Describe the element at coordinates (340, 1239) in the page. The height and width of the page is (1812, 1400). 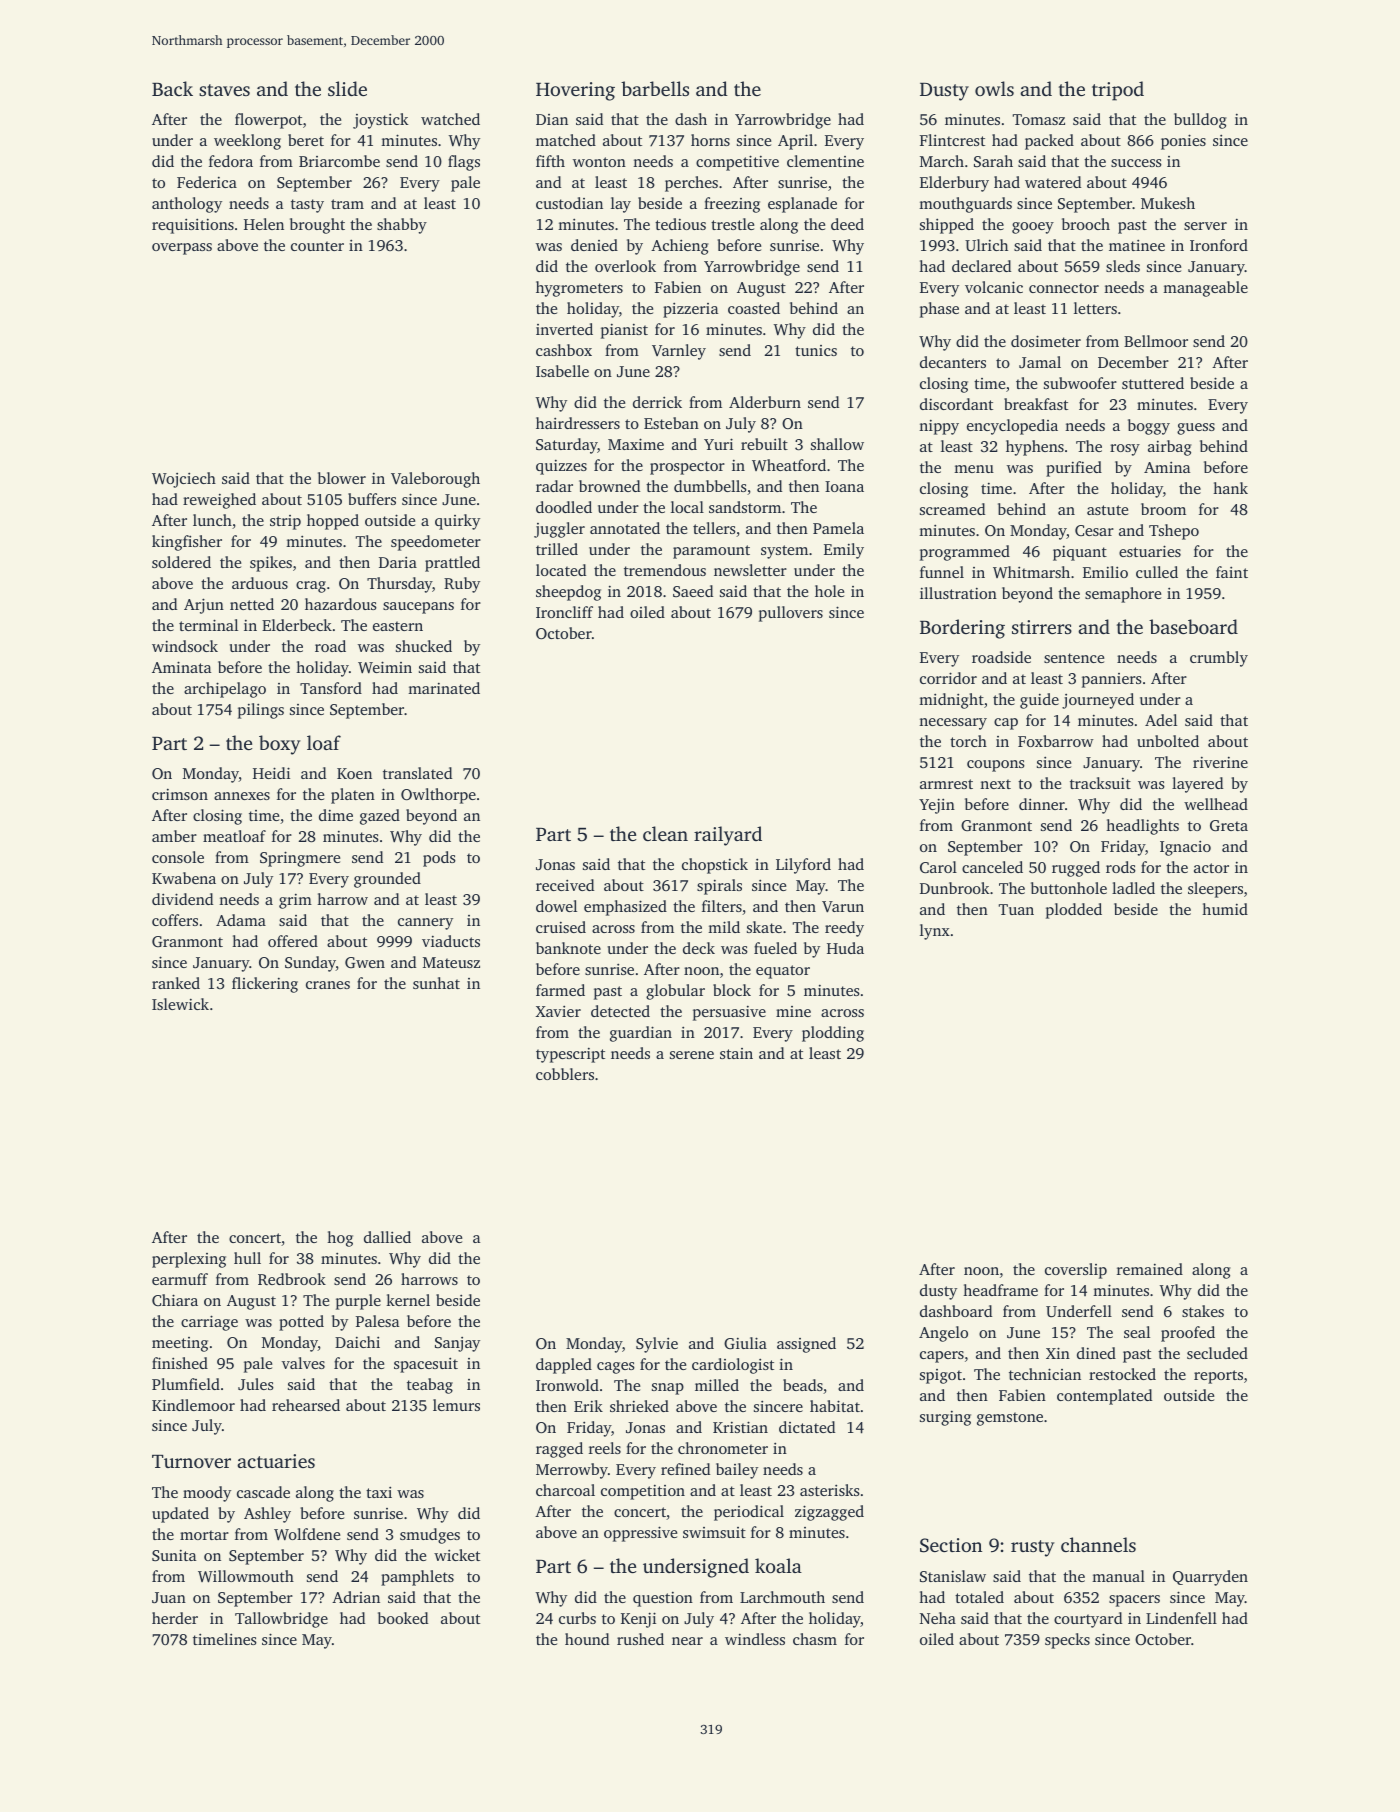
I see `hog` at that location.
